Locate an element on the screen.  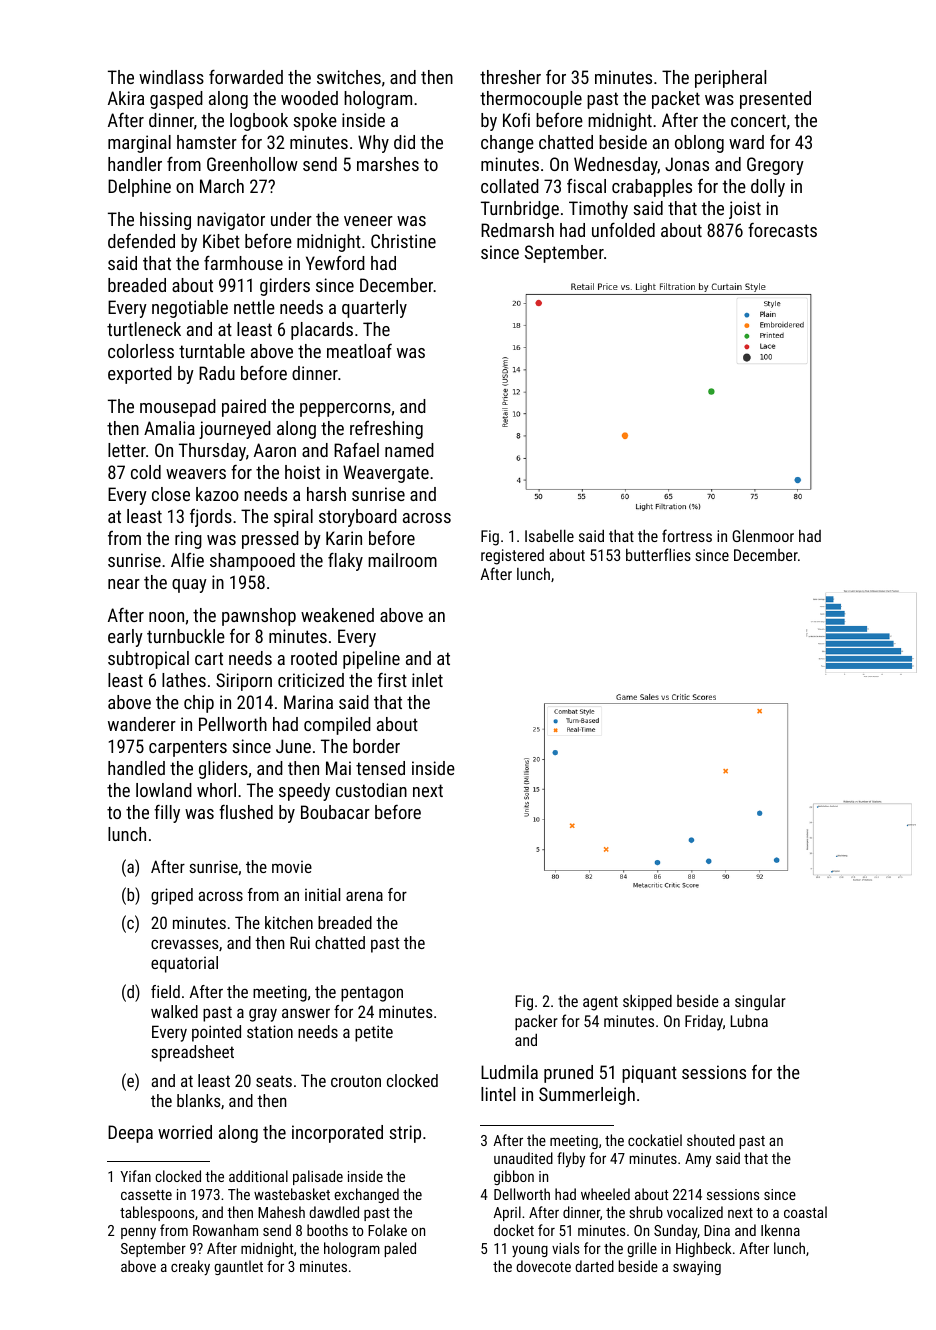
refreshing is located at coordinates (386, 430).
